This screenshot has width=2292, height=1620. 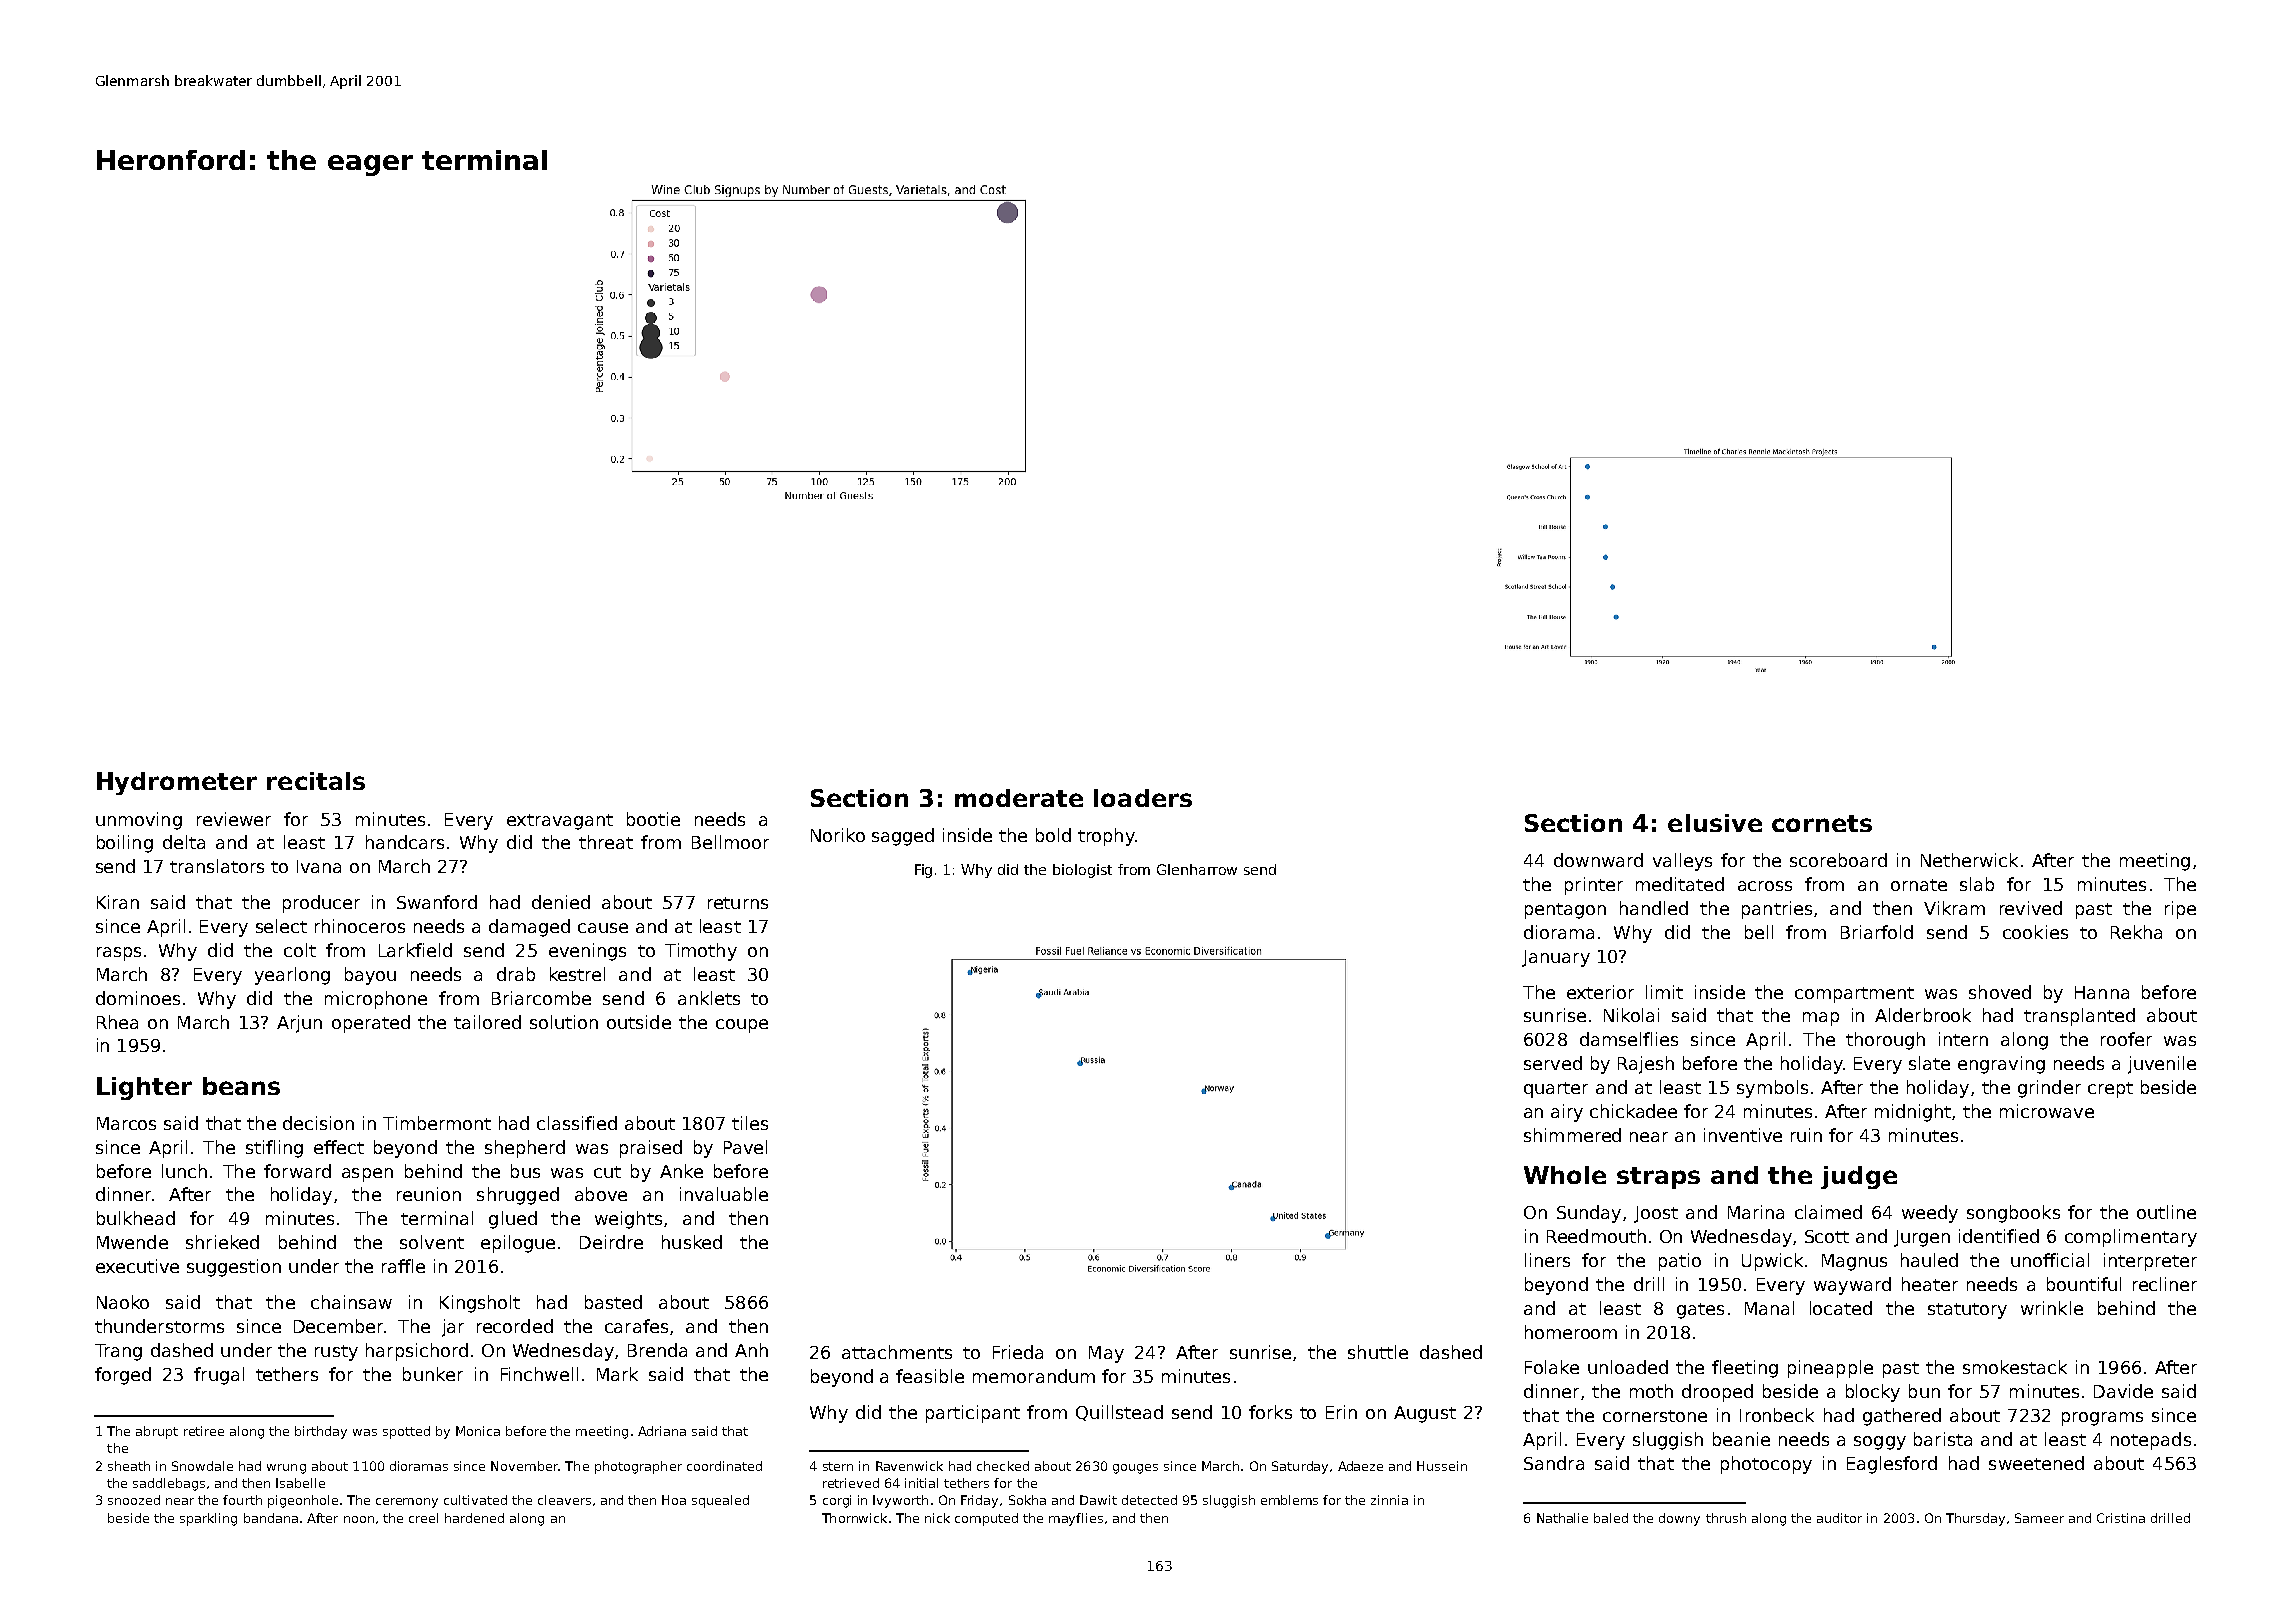 I want to click on microwave, so click(x=2047, y=1111).
